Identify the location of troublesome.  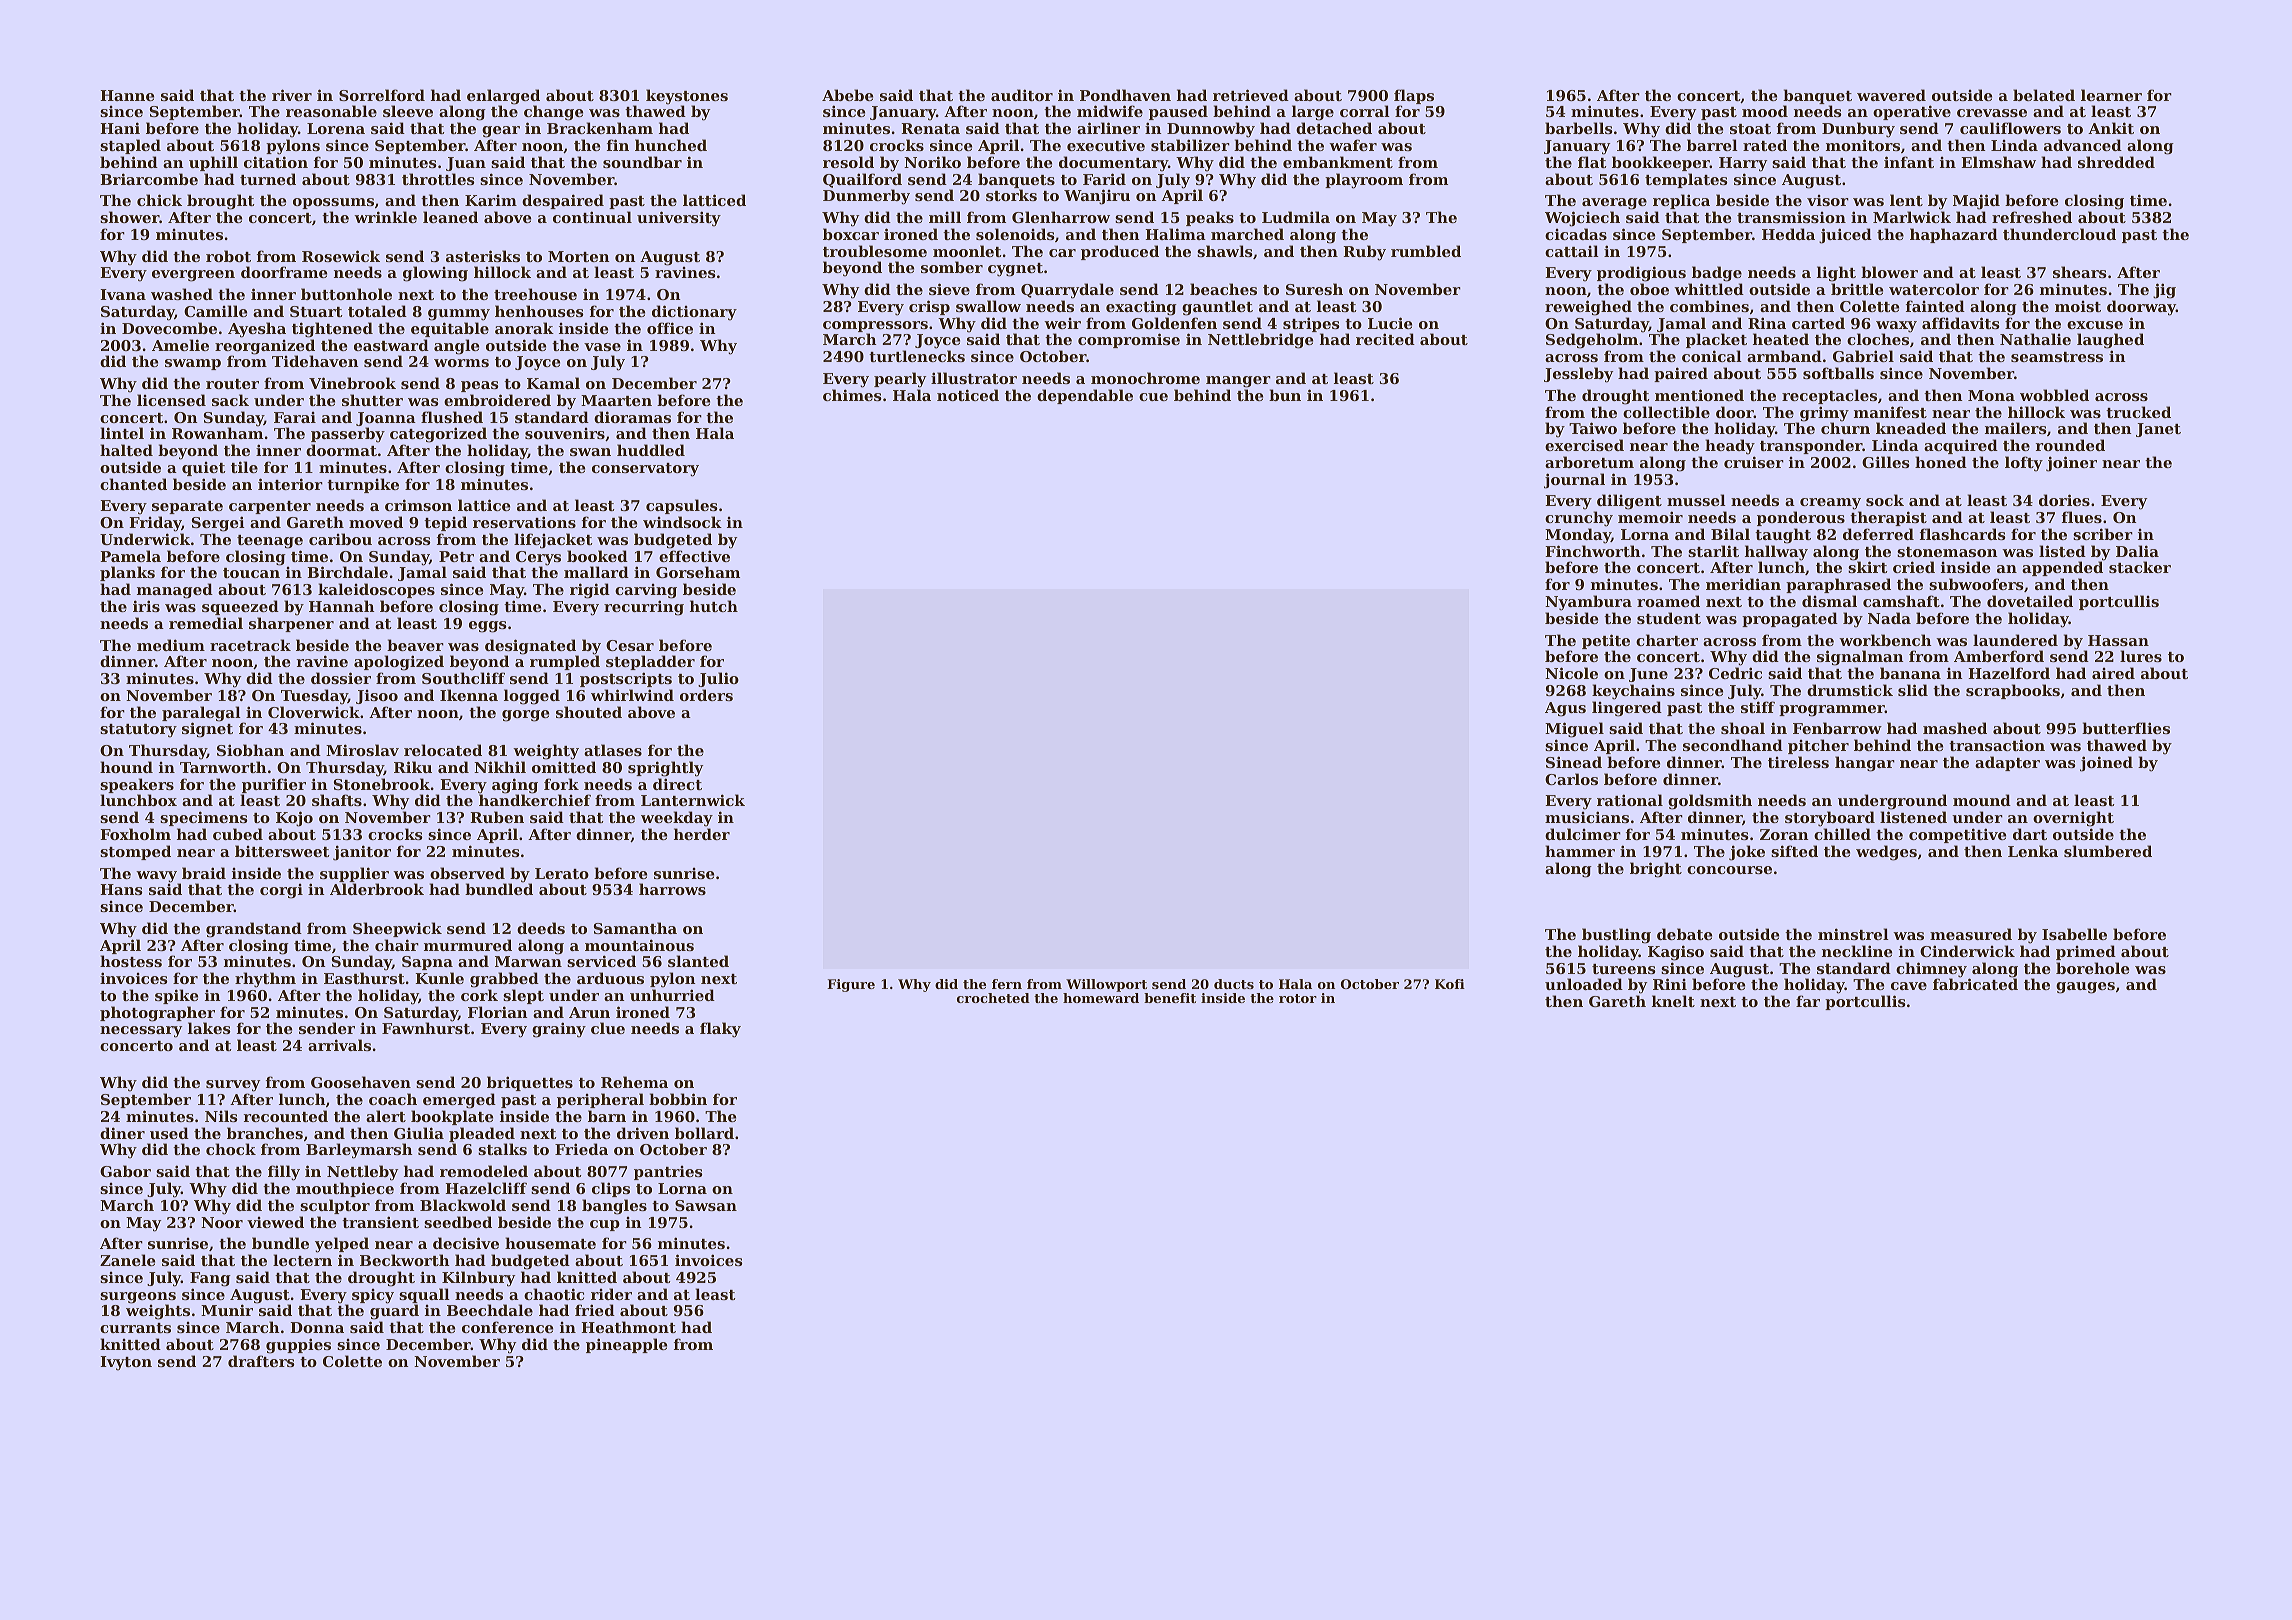
(875, 251).
